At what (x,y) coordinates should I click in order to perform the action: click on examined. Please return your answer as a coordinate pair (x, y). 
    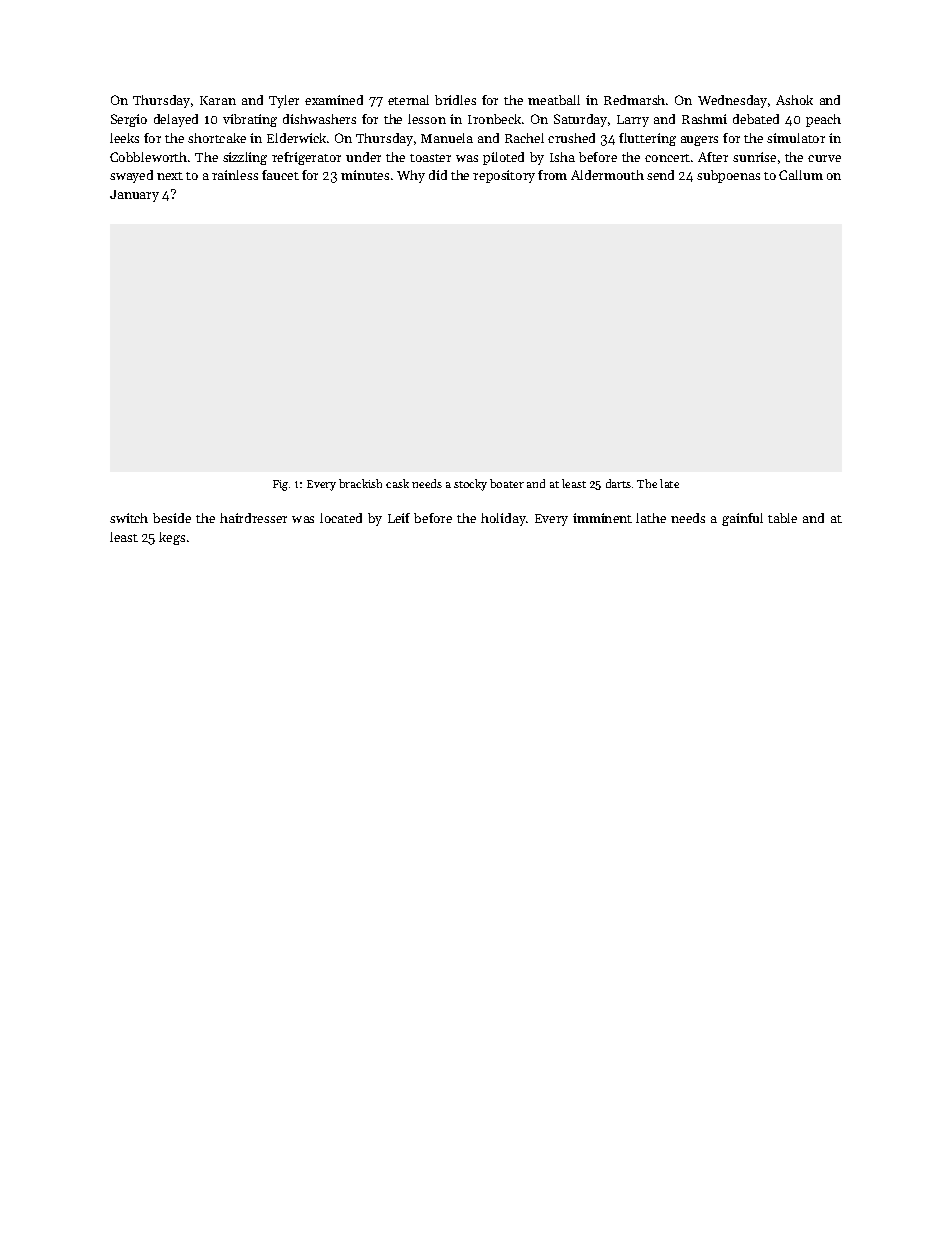
    Looking at the image, I should click on (334, 100).
